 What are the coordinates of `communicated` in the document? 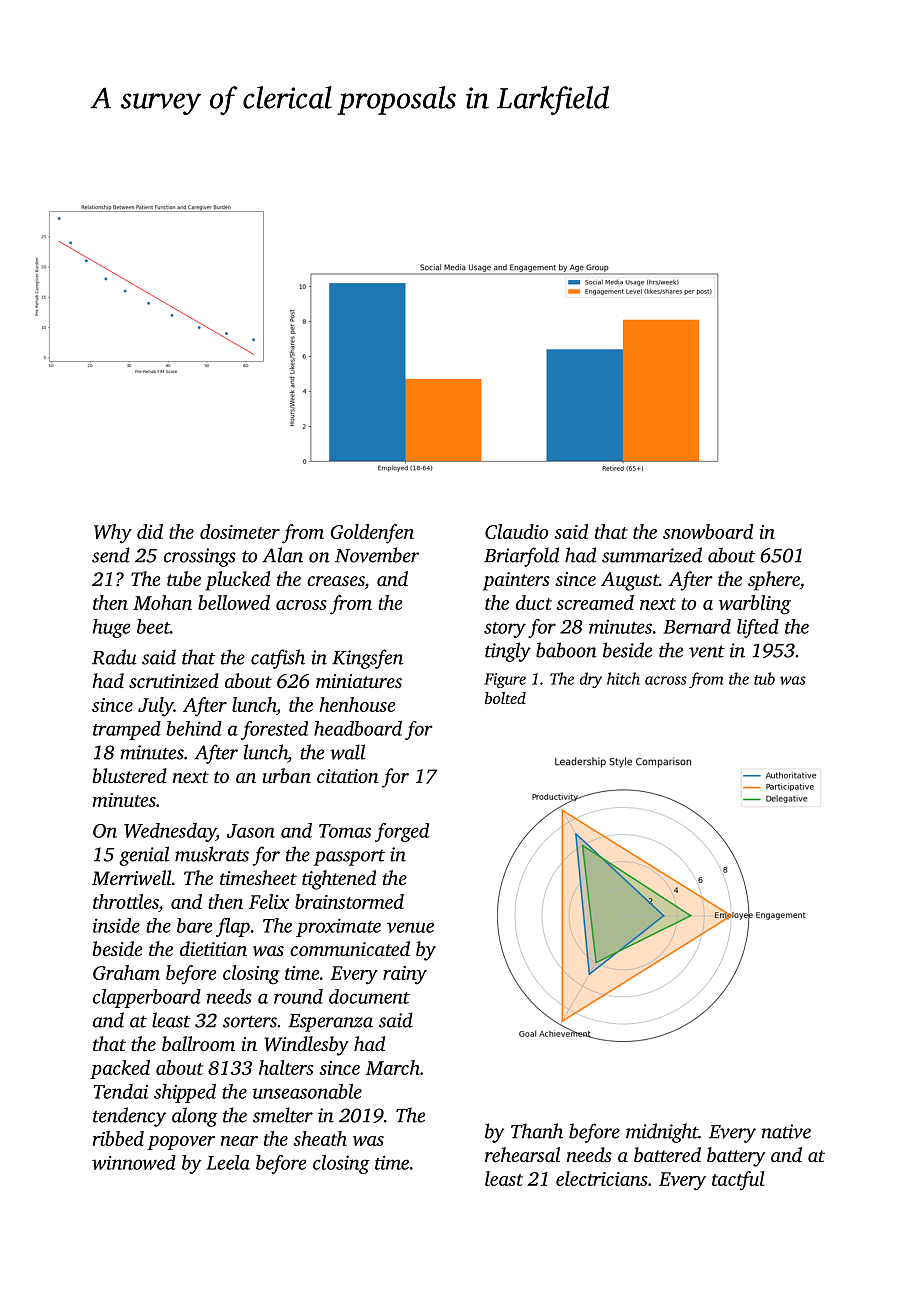 It's located at (350, 948).
